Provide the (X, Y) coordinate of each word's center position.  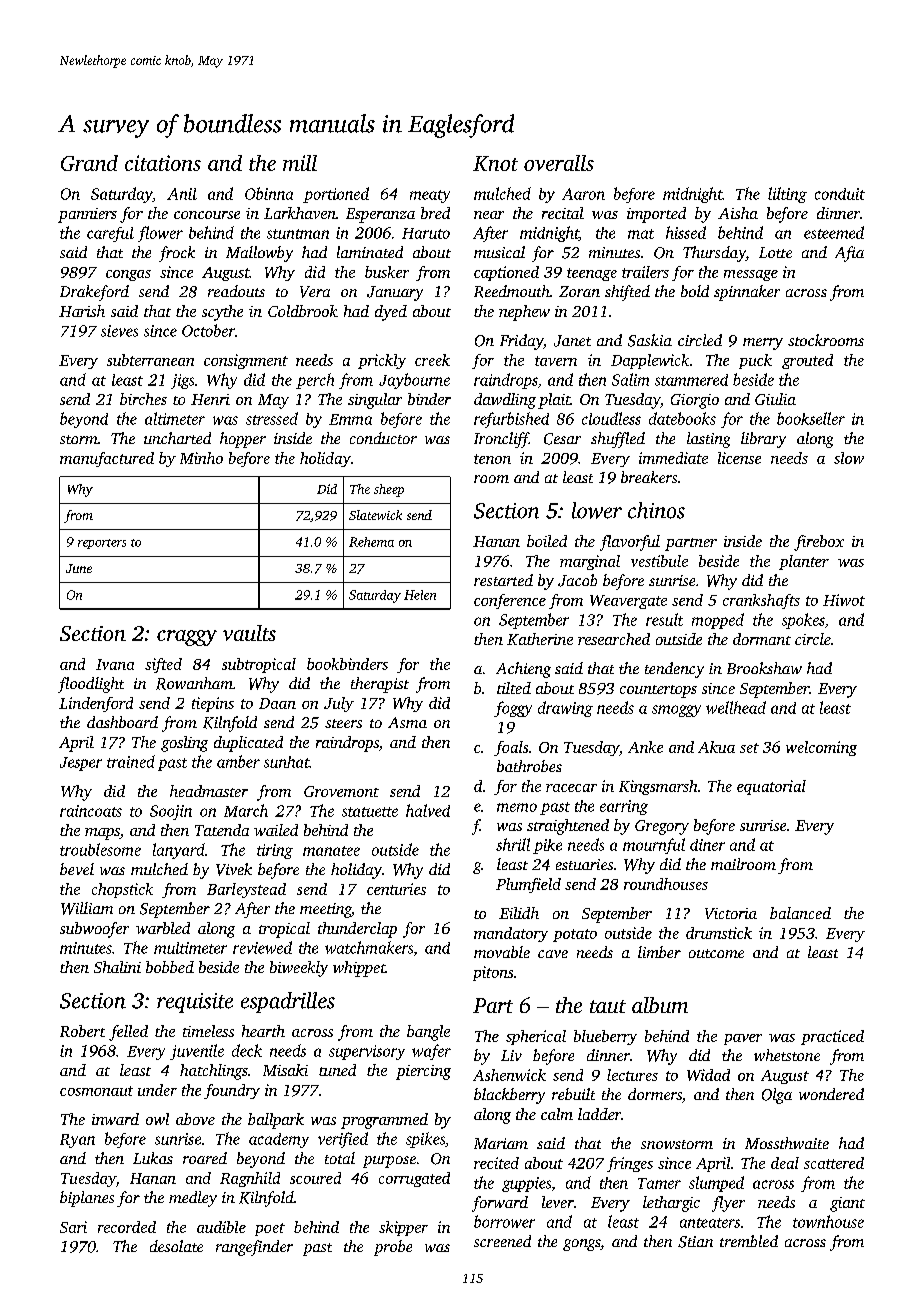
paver (743, 1039)
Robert (82, 1031)
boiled (547, 541)
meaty (430, 196)
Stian (695, 1242)
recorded (127, 1227)
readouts (236, 291)
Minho (201, 458)
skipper (403, 1228)
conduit (840, 194)
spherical (536, 1037)
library (763, 440)
